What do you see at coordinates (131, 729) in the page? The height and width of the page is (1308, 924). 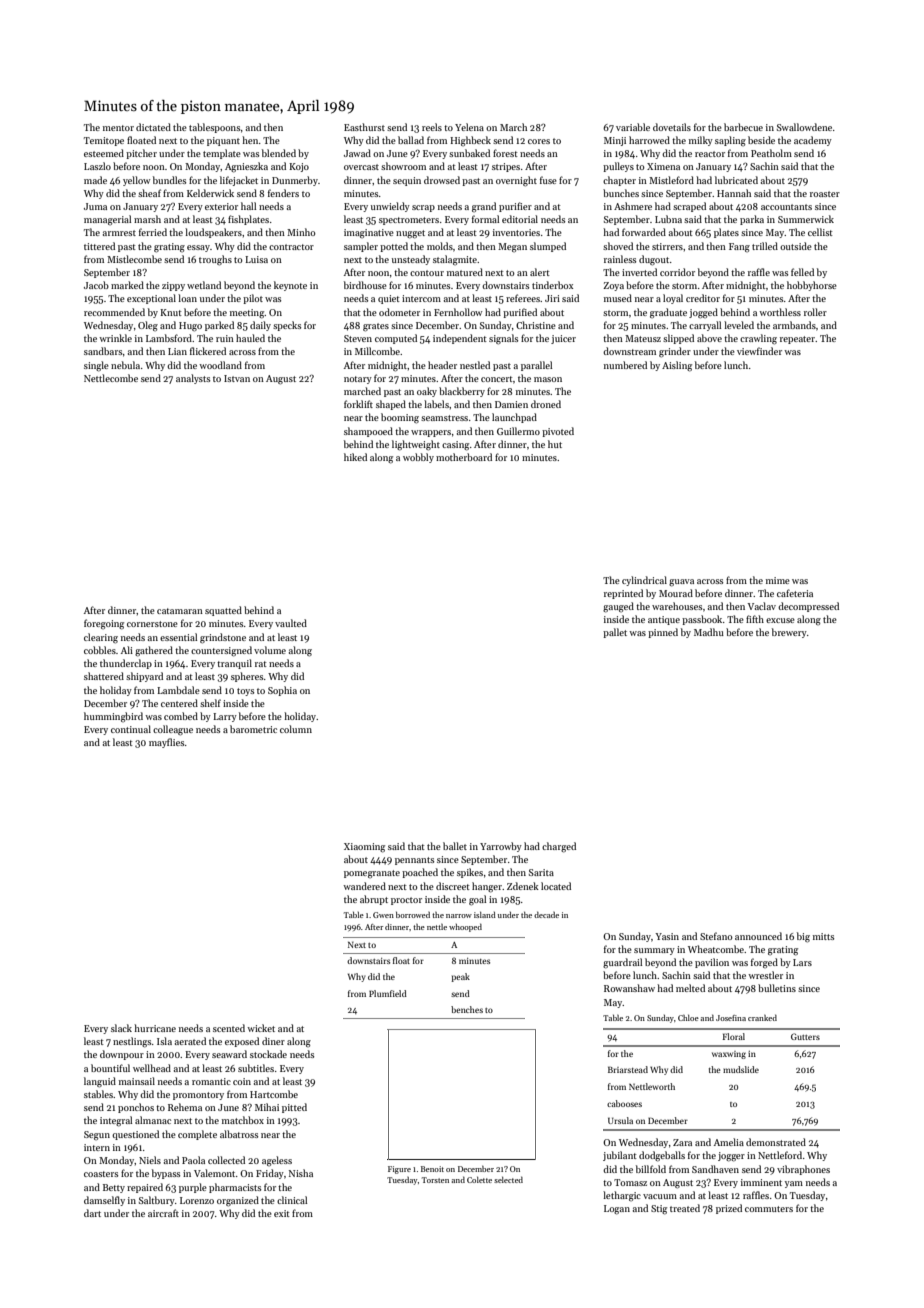 I see `continual` at bounding box center [131, 729].
